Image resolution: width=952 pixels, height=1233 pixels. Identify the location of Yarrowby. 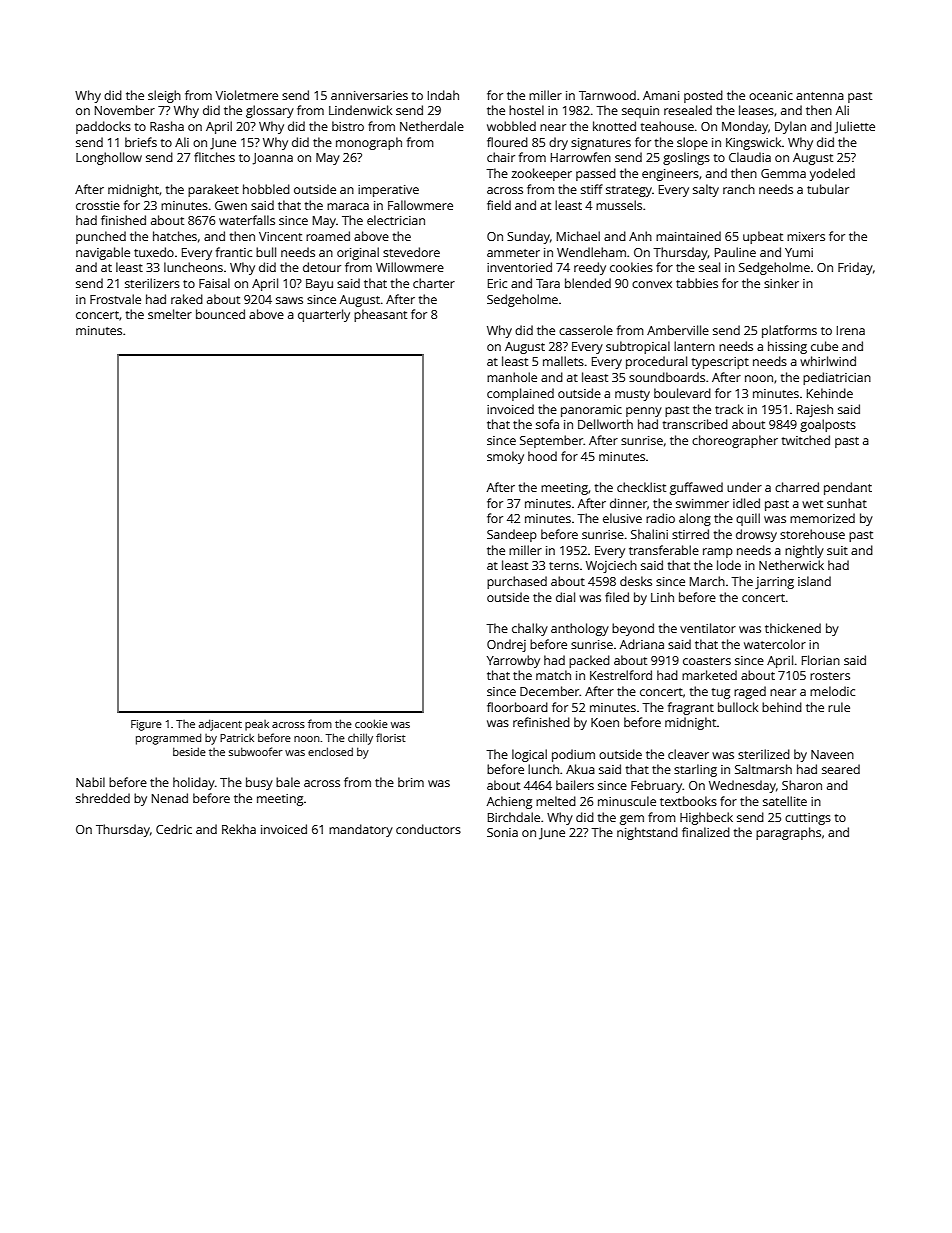
(513, 661).
